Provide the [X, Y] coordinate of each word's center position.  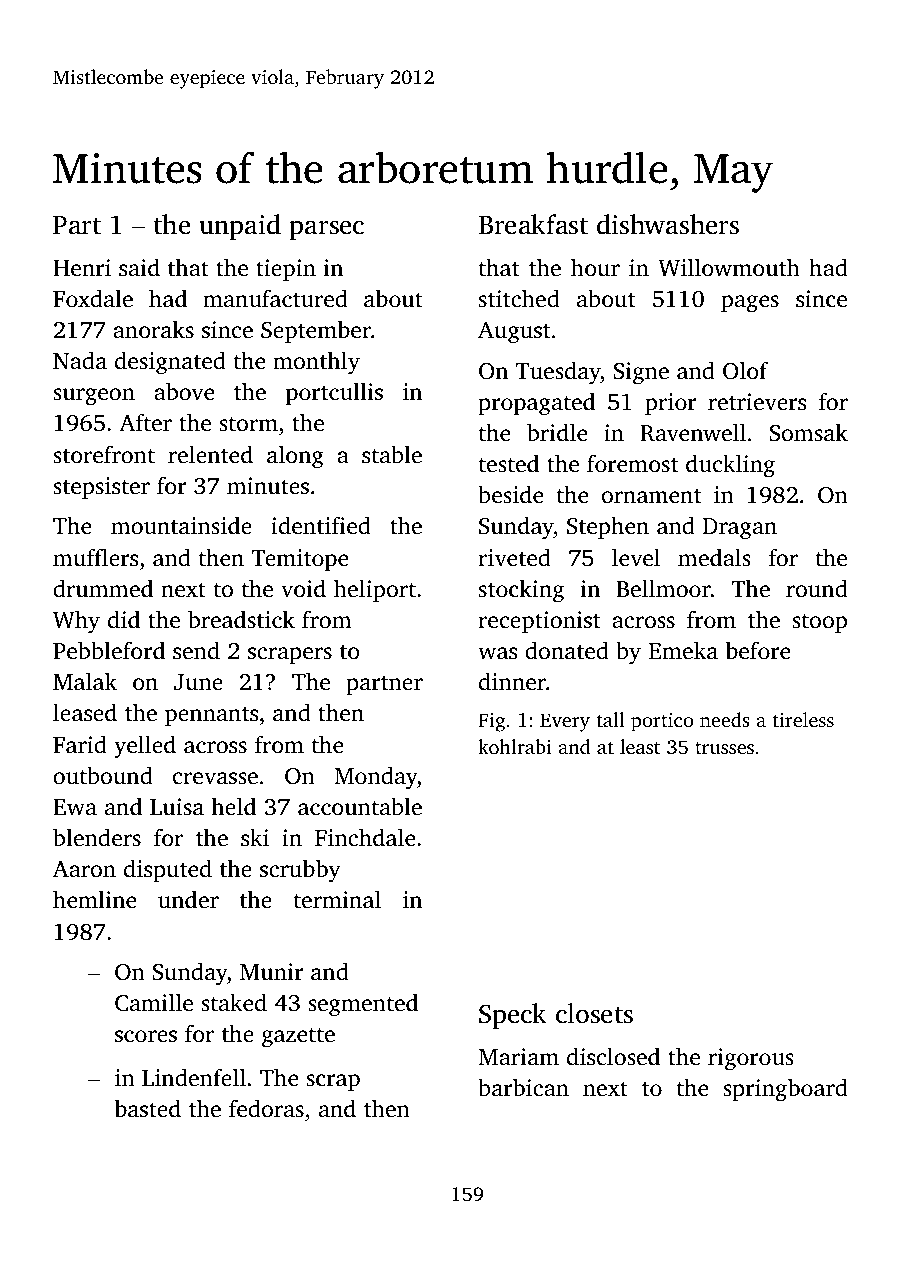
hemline [94, 899]
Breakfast [533, 224]
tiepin [286, 270]
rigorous [751, 1059]
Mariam [518, 1057]
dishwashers [668, 224]
